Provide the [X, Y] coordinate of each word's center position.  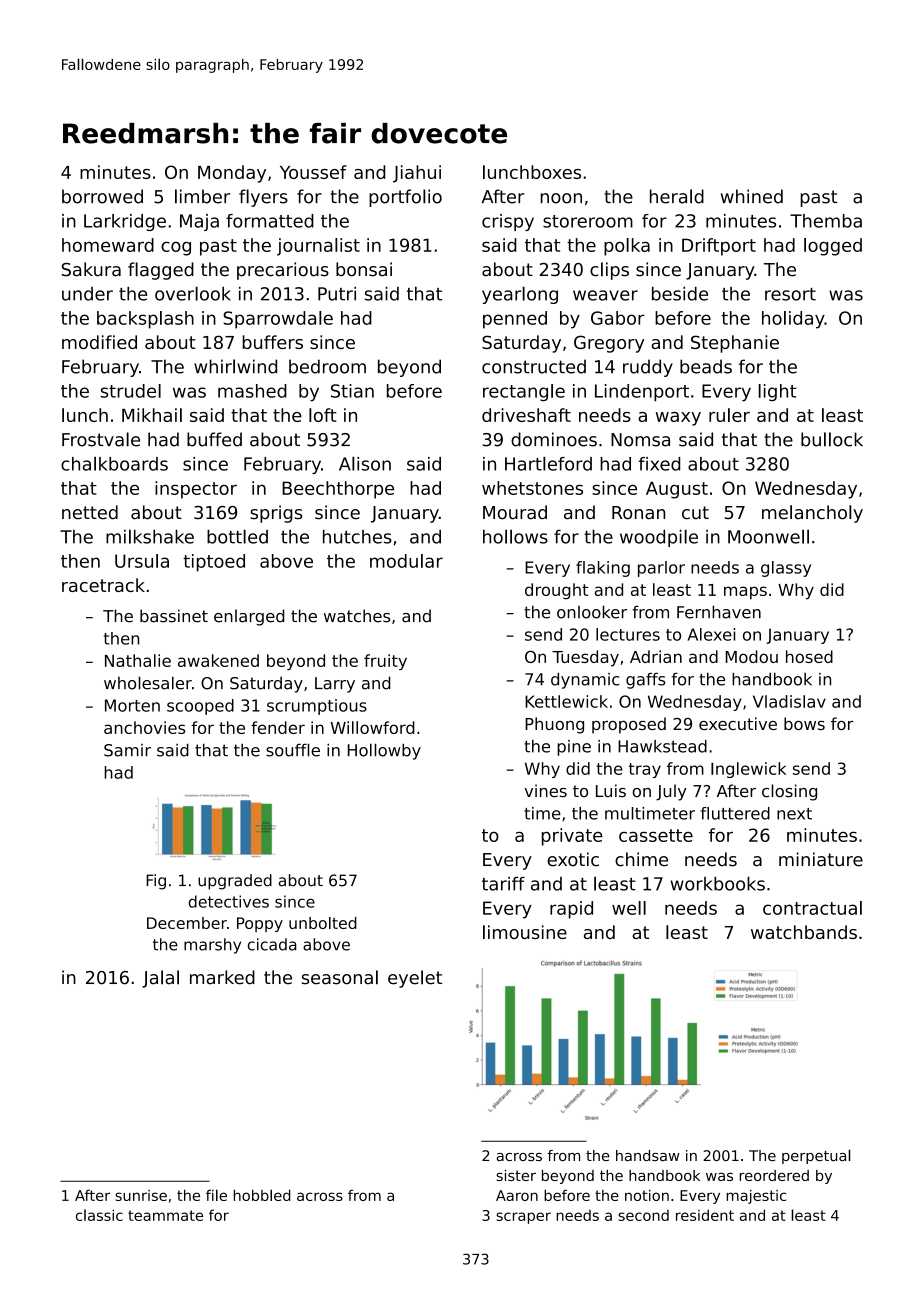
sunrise [141, 1195]
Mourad [515, 512]
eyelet [415, 979]
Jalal [160, 979]
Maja [199, 222]
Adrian [656, 656]
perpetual [816, 1156]
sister [516, 1175]
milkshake [150, 536]
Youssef [313, 172]
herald [677, 196]
